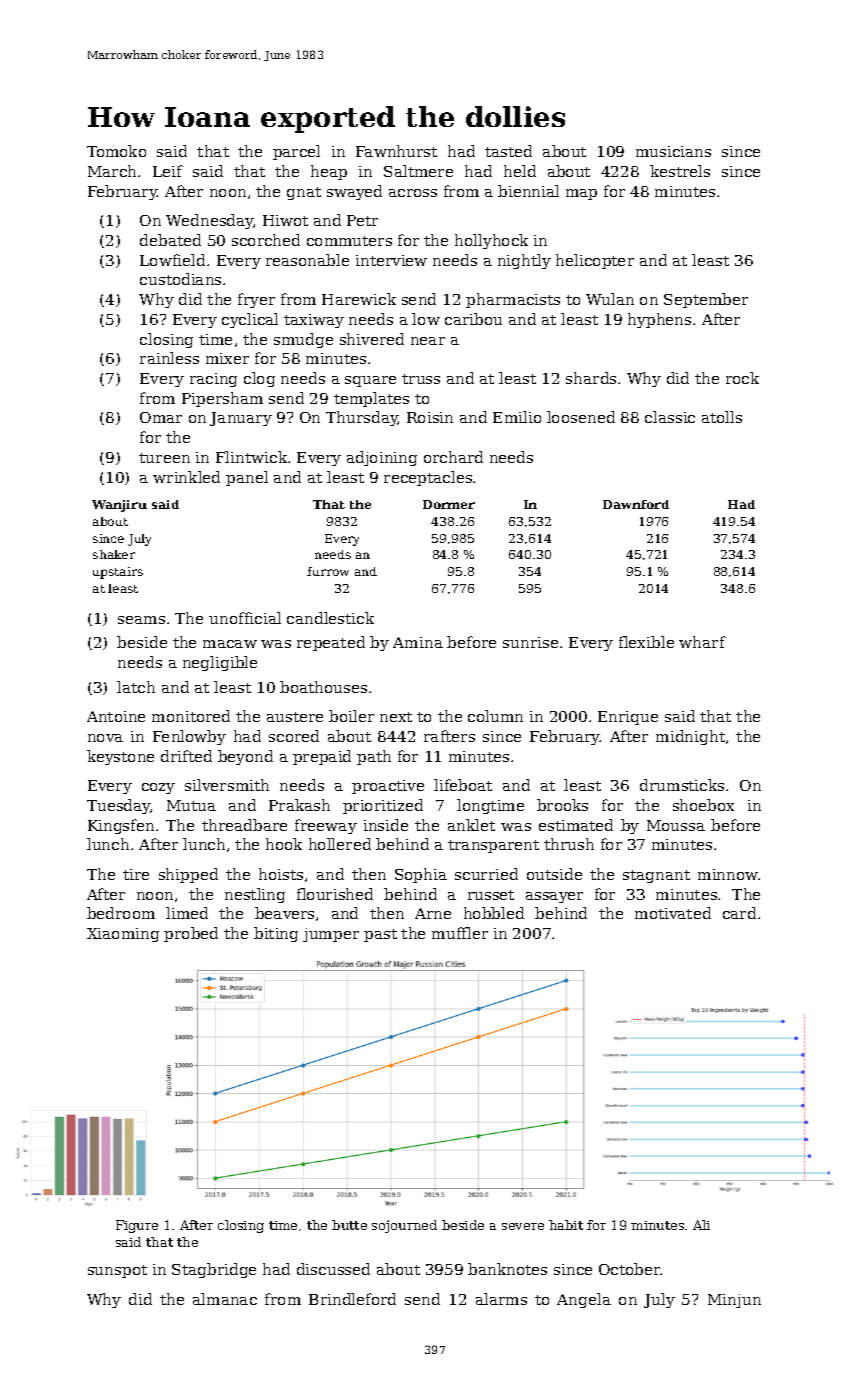 The height and width of the document is (1400, 849). What do you see at coordinates (508, 151) in the document?
I see `tasted` at bounding box center [508, 151].
